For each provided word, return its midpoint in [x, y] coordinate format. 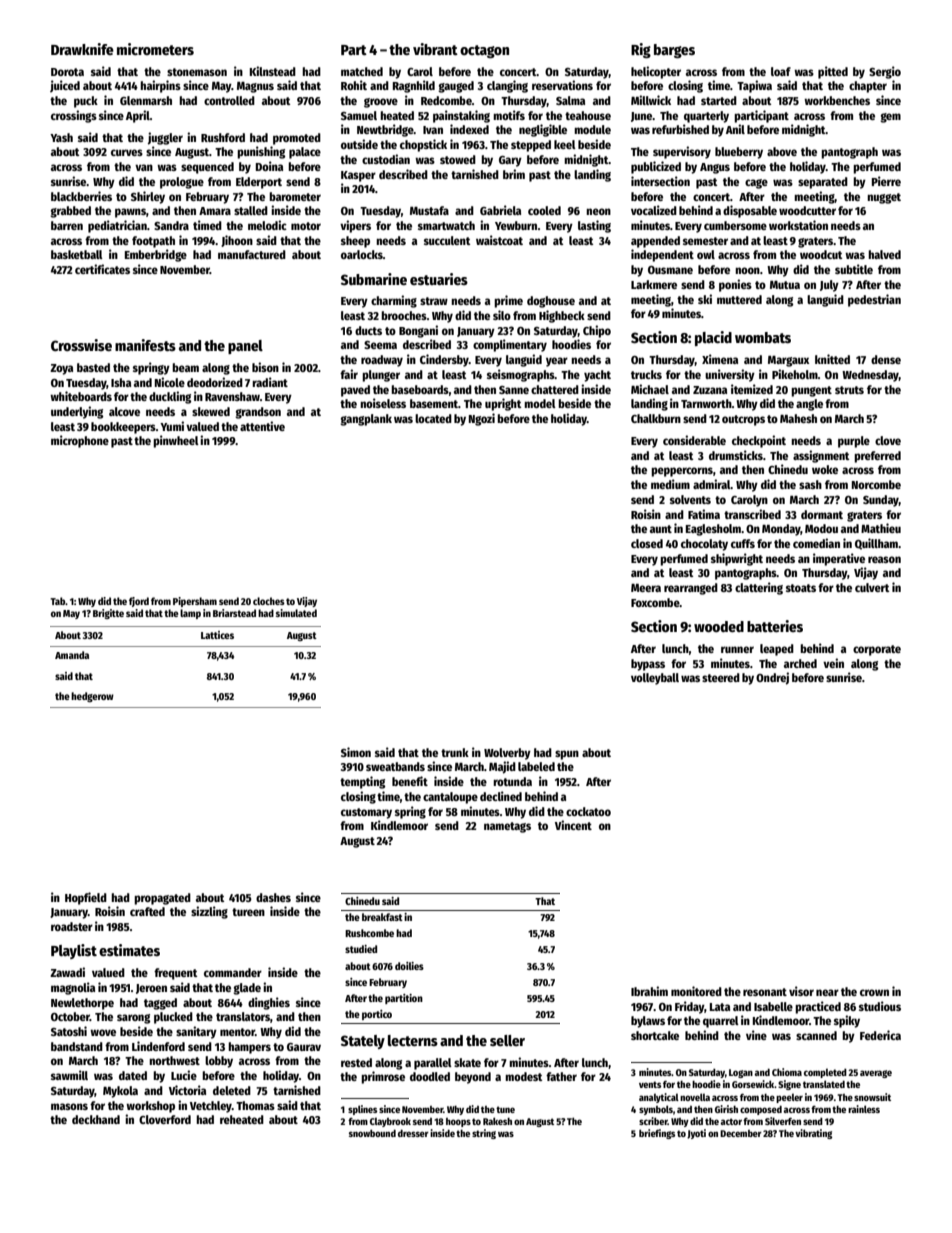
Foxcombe [655, 602]
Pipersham [195, 602]
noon [747, 270]
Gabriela [500, 210]
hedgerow [92, 697]
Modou [821, 528]
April [138, 116]
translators [243, 1016]
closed [647, 543]
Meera [646, 588]
